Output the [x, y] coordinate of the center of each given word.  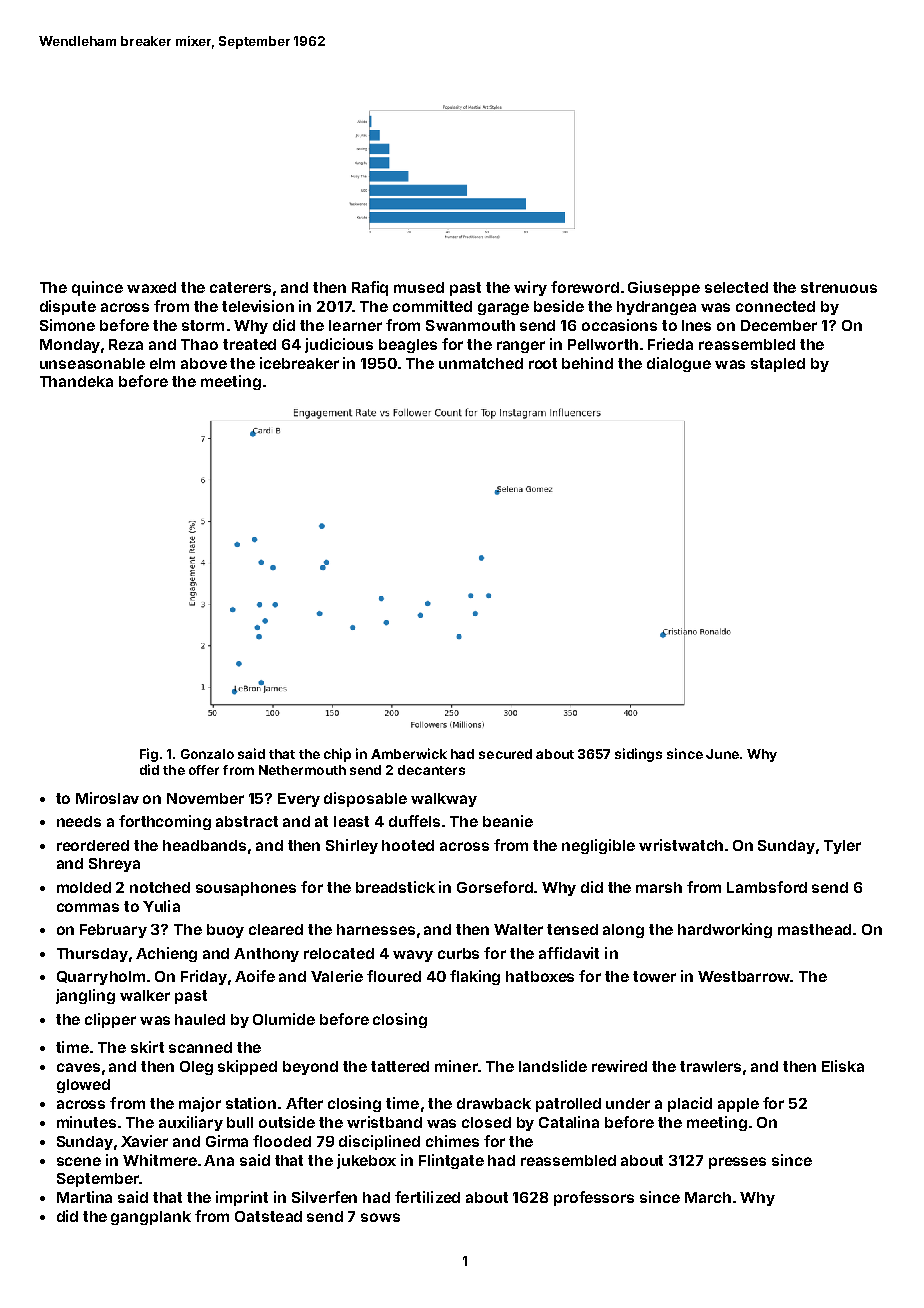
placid [690, 1104]
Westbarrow [744, 976]
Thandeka [76, 381]
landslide [553, 1066]
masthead [814, 929]
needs [79, 821]
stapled [778, 365]
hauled [200, 1019]
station [251, 1103]
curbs [458, 953]
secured [505, 754]
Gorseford [495, 887]
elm [162, 363]
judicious [339, 345]
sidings [638, 755]
